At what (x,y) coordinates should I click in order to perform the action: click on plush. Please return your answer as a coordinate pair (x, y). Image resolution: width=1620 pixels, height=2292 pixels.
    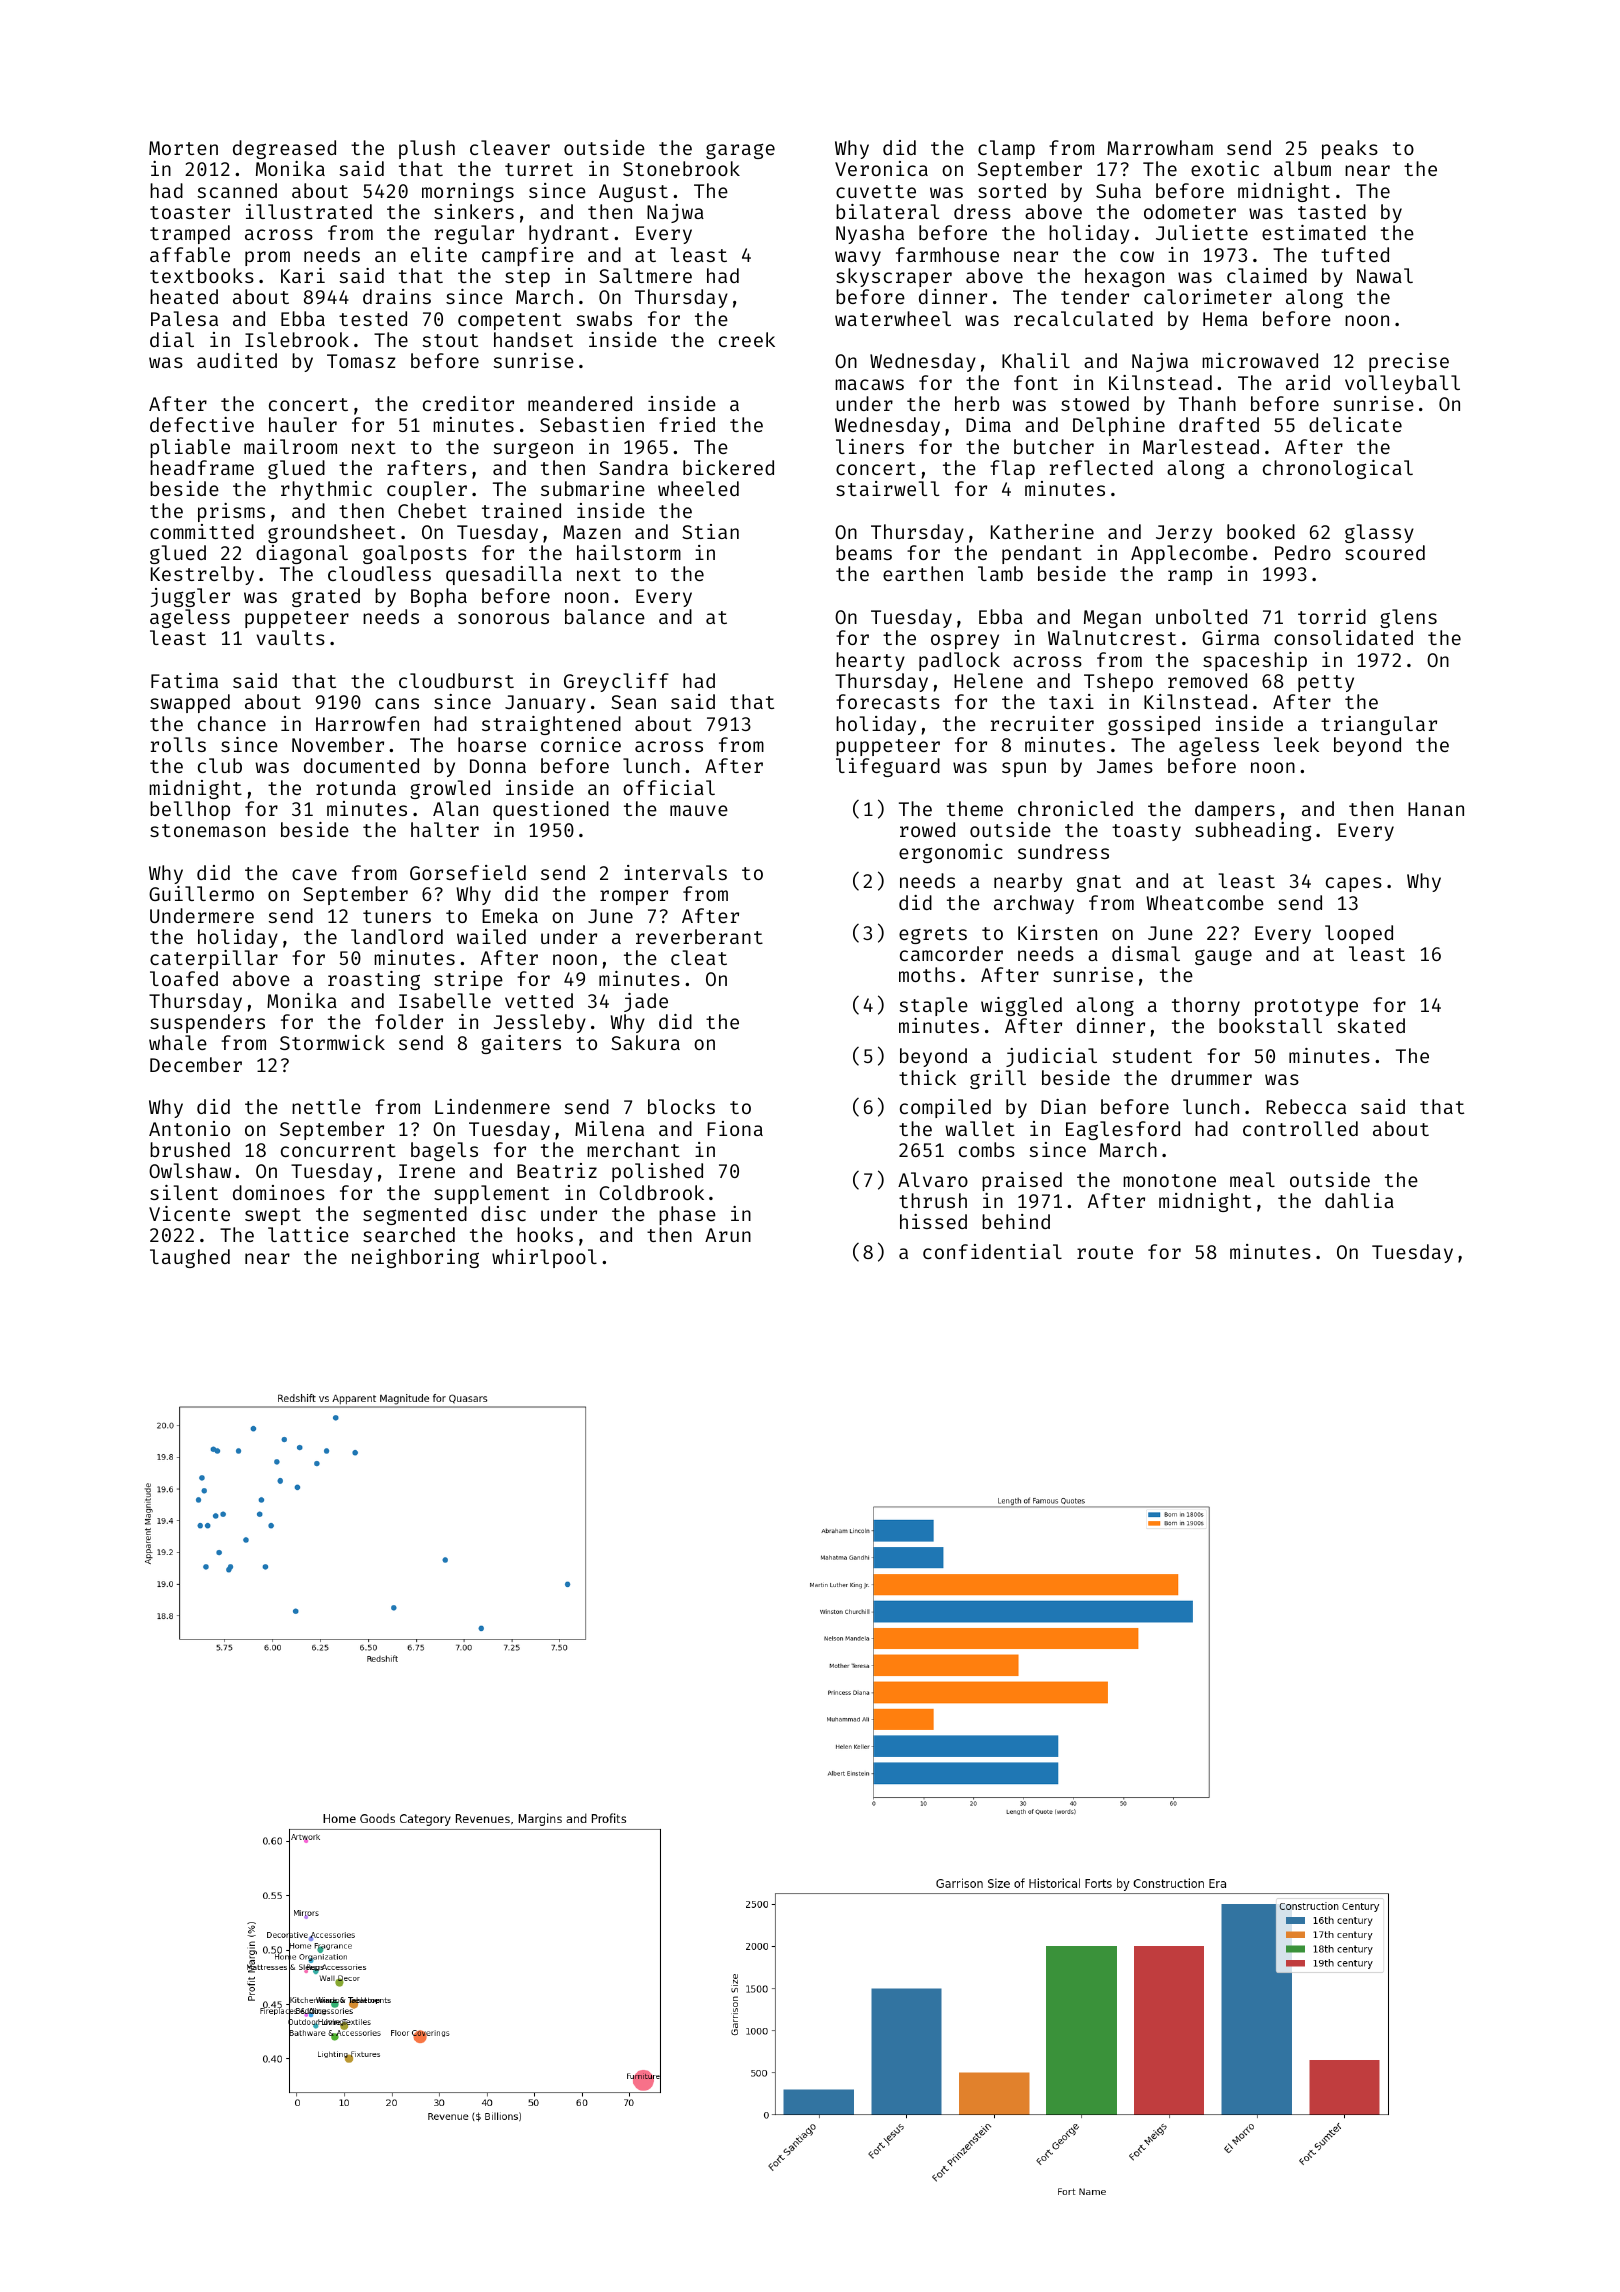
    Looking at the image, I should click on (427, 149).
